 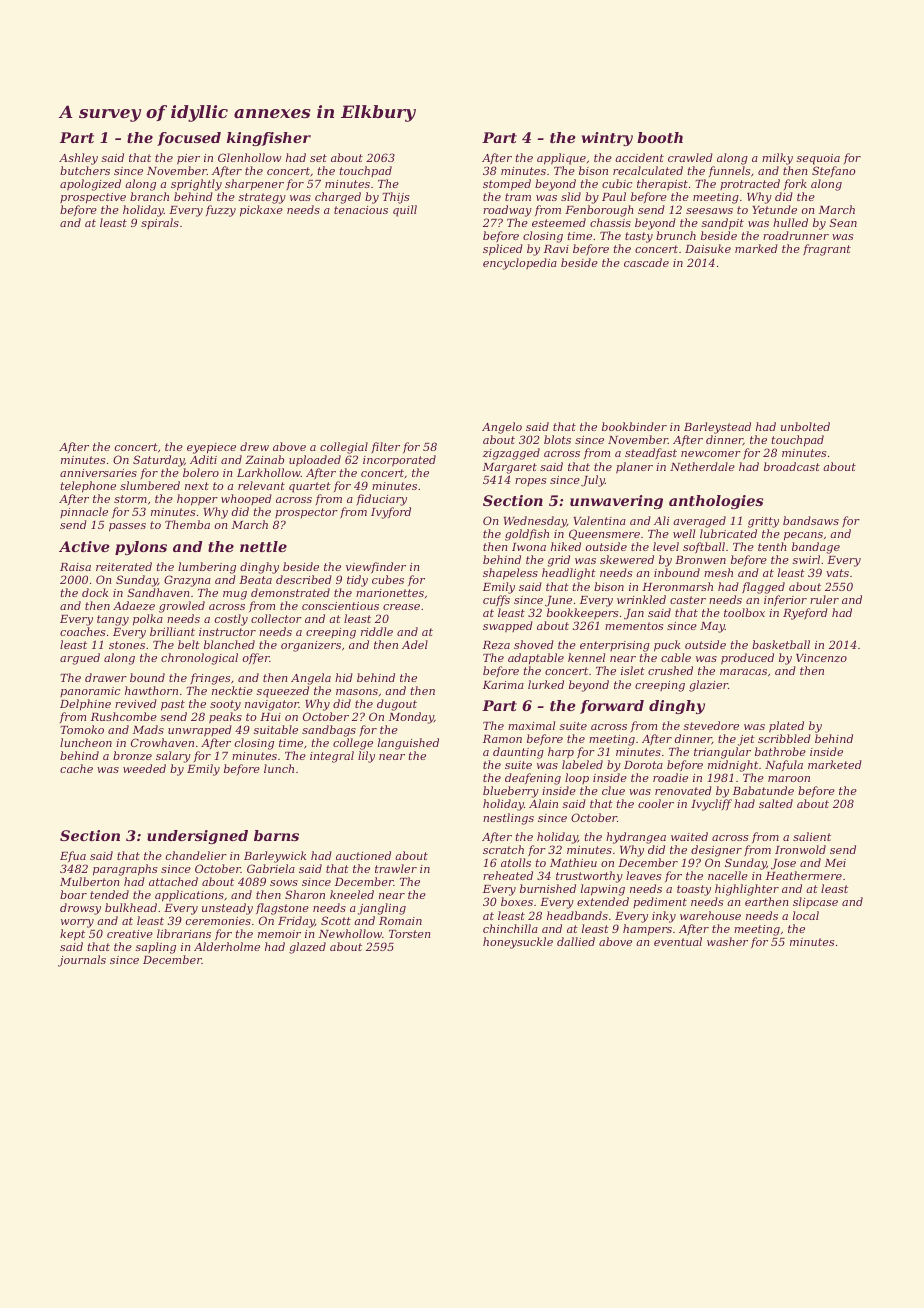 I want to click on bookbinder, so click(x=634, y=426).
